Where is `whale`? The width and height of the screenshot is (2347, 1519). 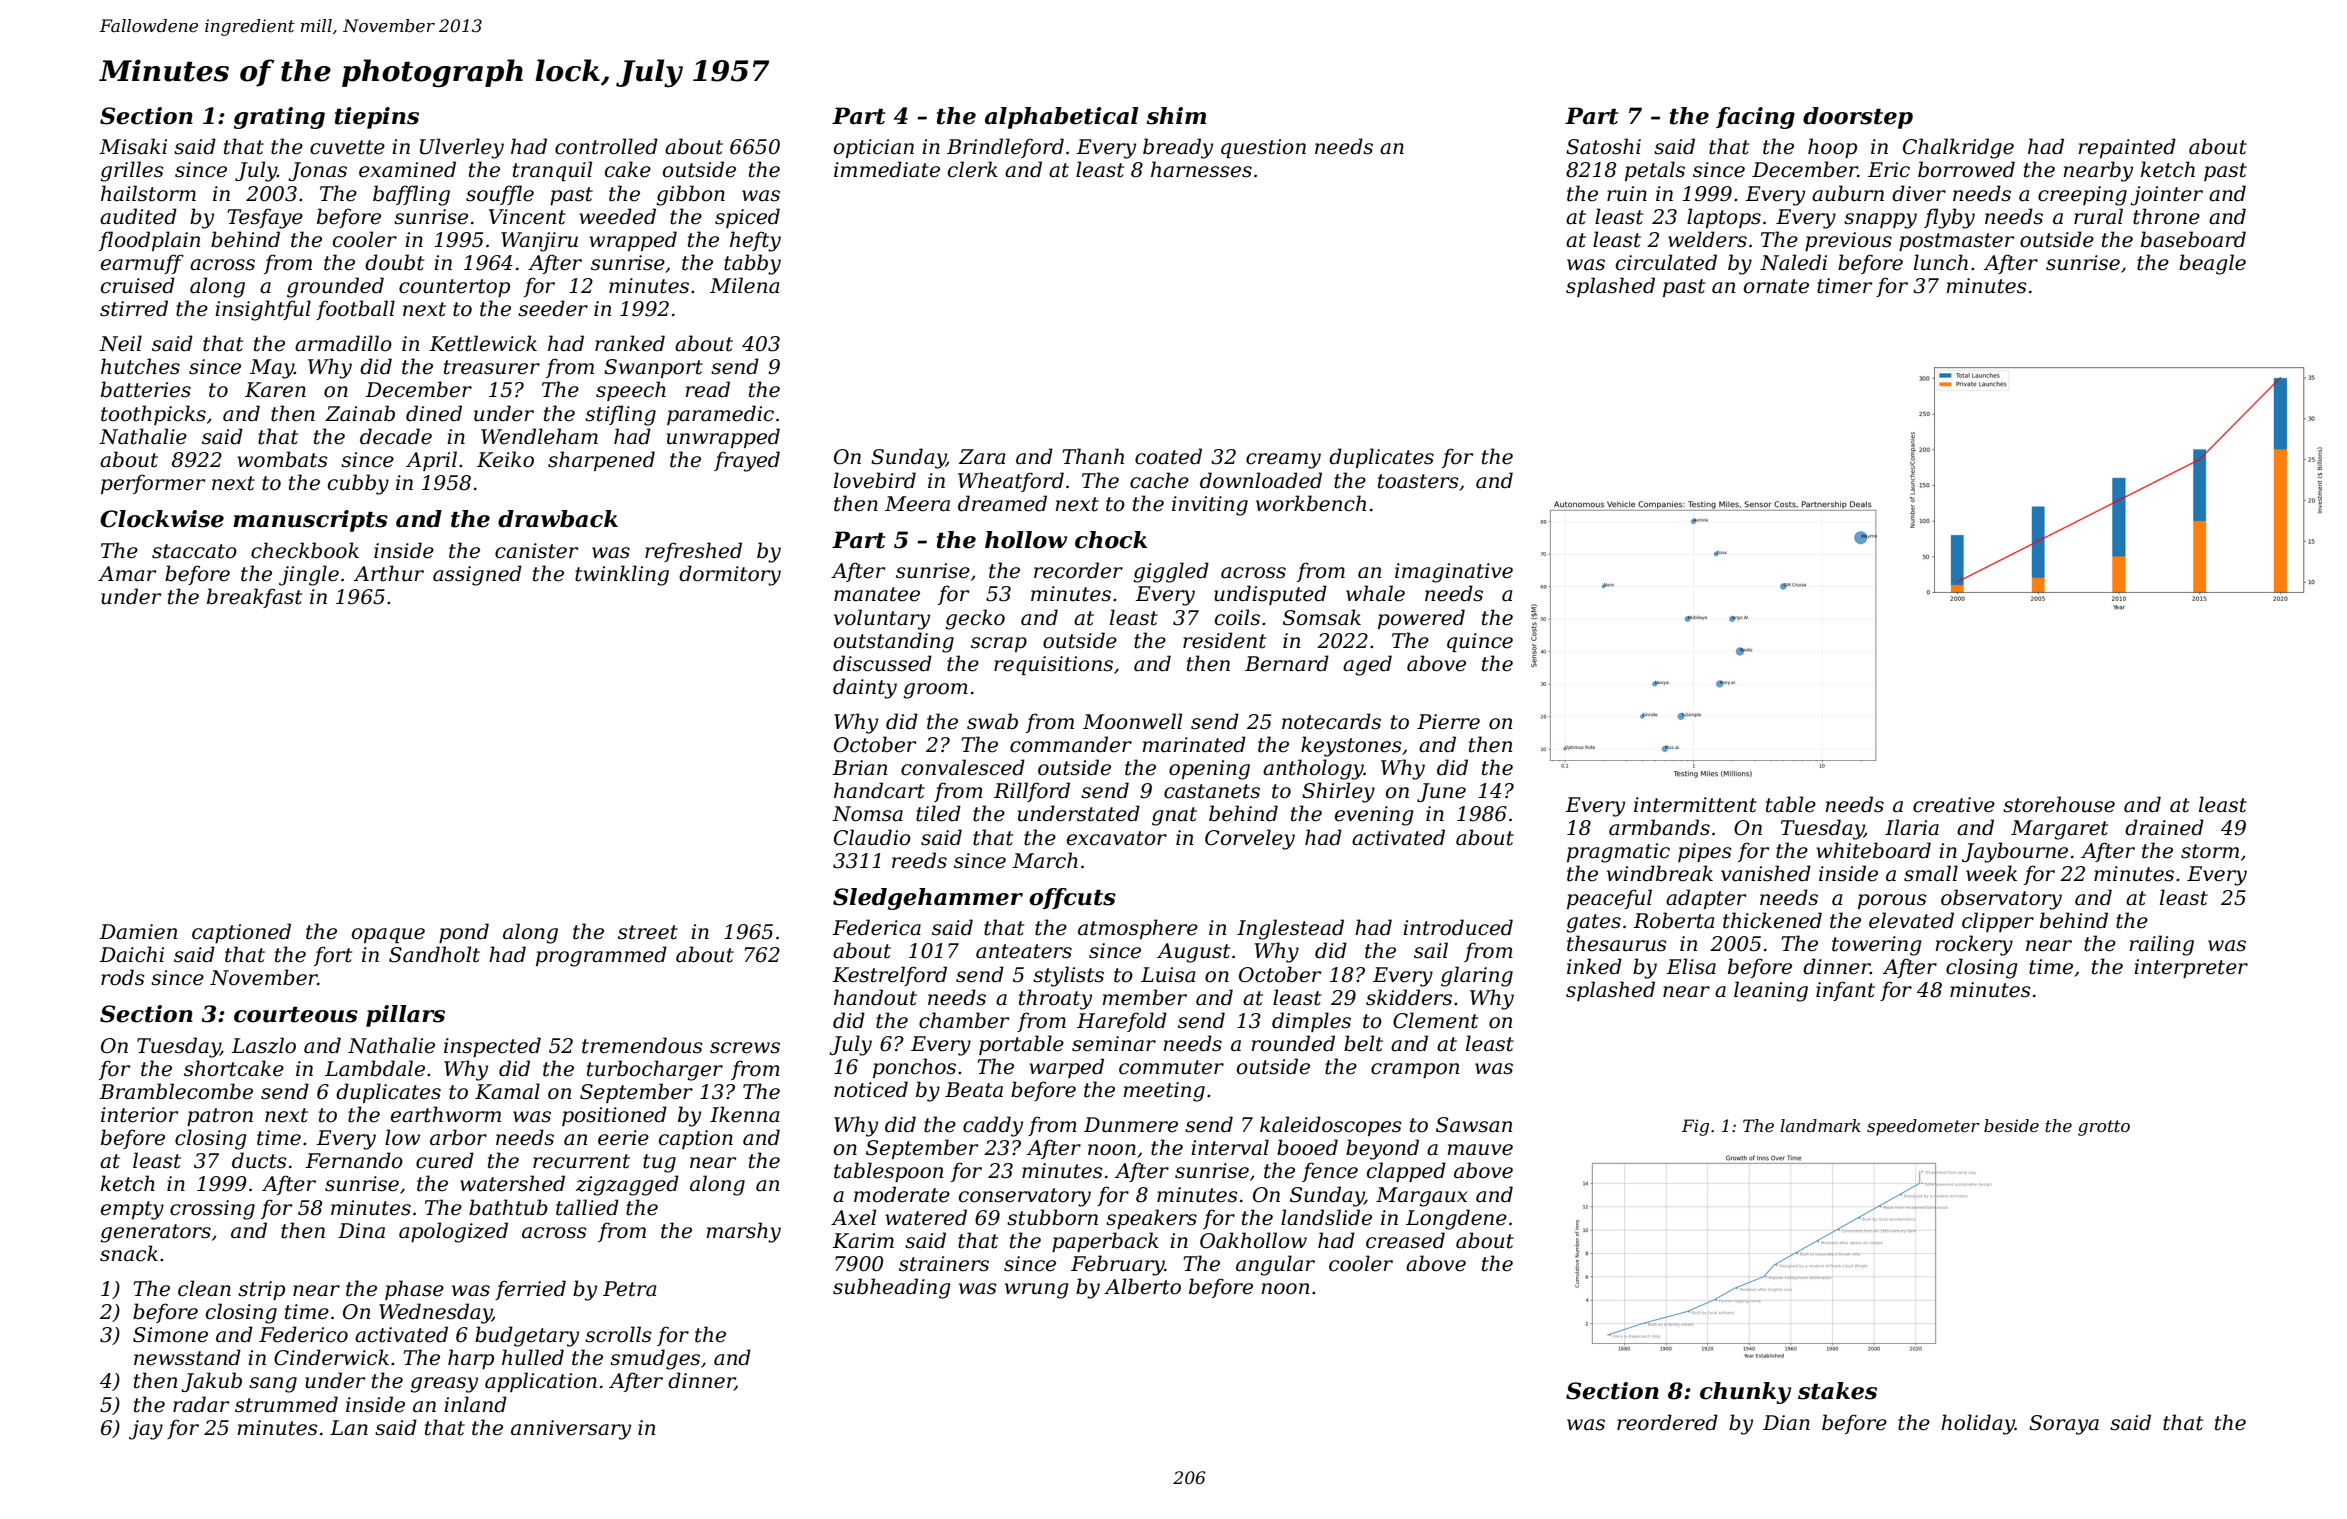
whale is located at coordinates (1375, 593).
